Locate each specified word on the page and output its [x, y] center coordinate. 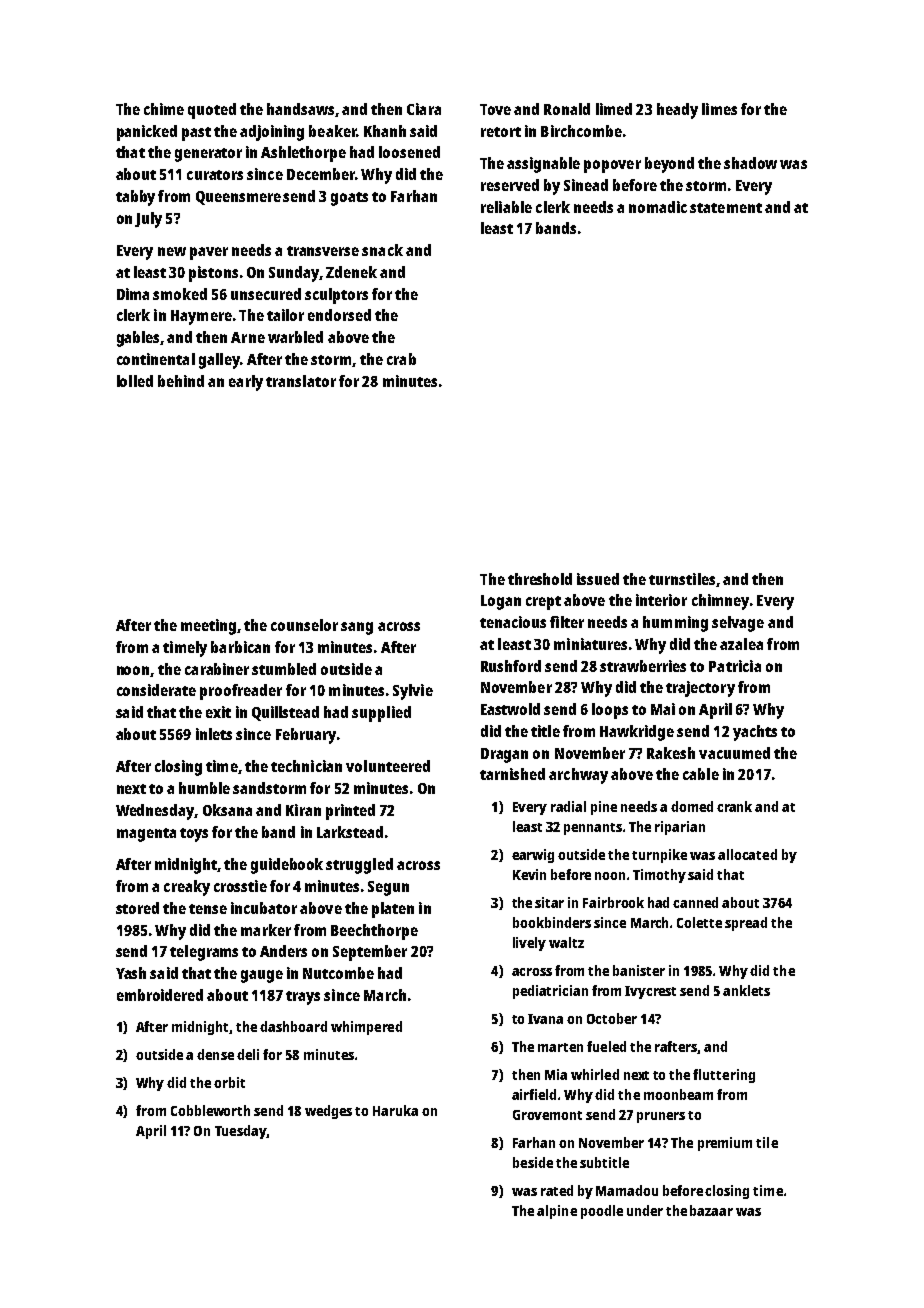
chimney [720, 602]
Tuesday [240, 1132]
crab [401, 359]
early [246, 383]
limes [719, 109]
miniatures [590, 644]
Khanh [385, 131]
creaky [187, 888]
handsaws [300, 109]
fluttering [724, 1076]
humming [675, 624]
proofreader [241, 692]
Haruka [395, 1110]
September [370, 953]
